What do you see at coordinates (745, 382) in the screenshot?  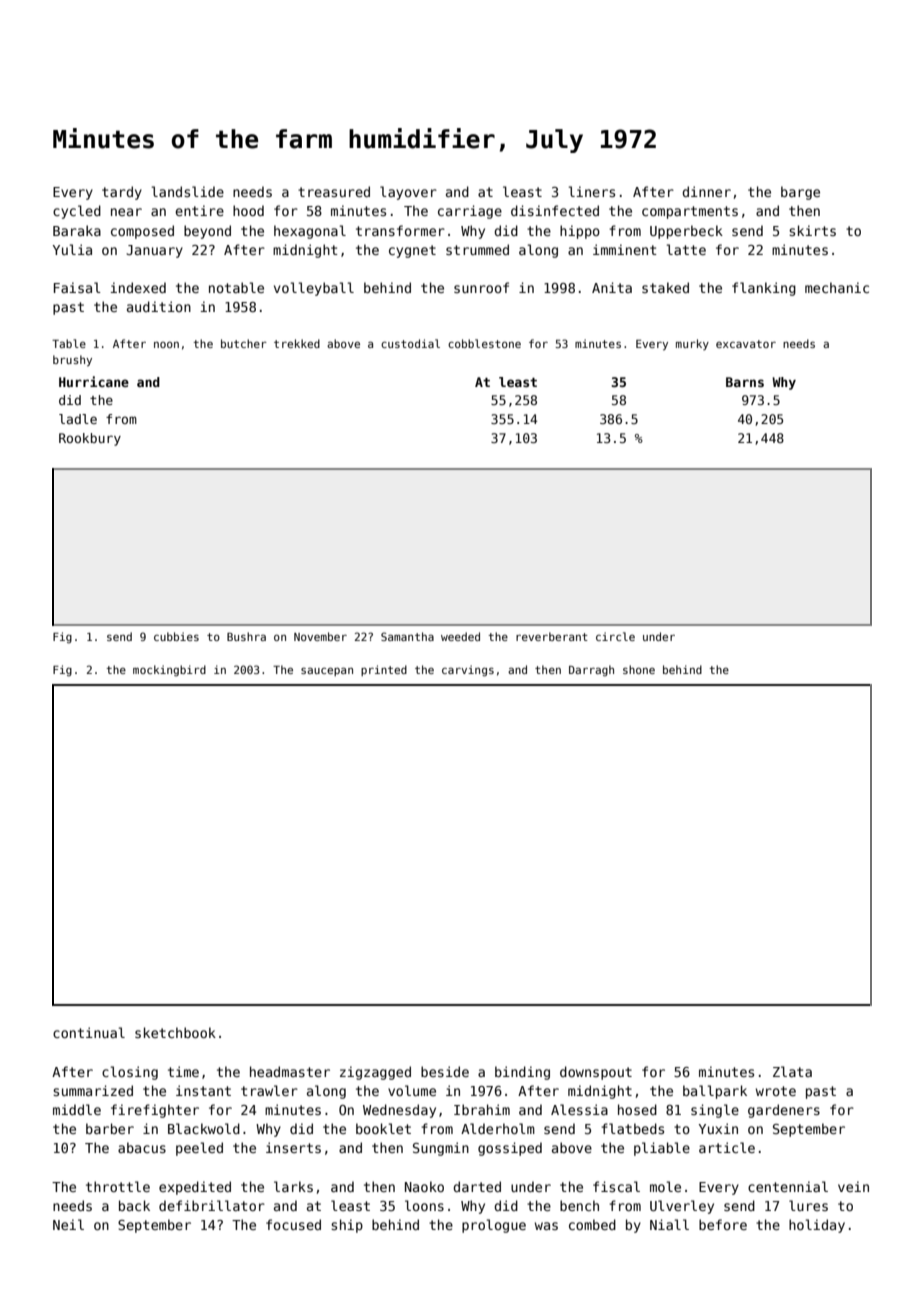 I see `Barns` at bounding box center [745, 382].
